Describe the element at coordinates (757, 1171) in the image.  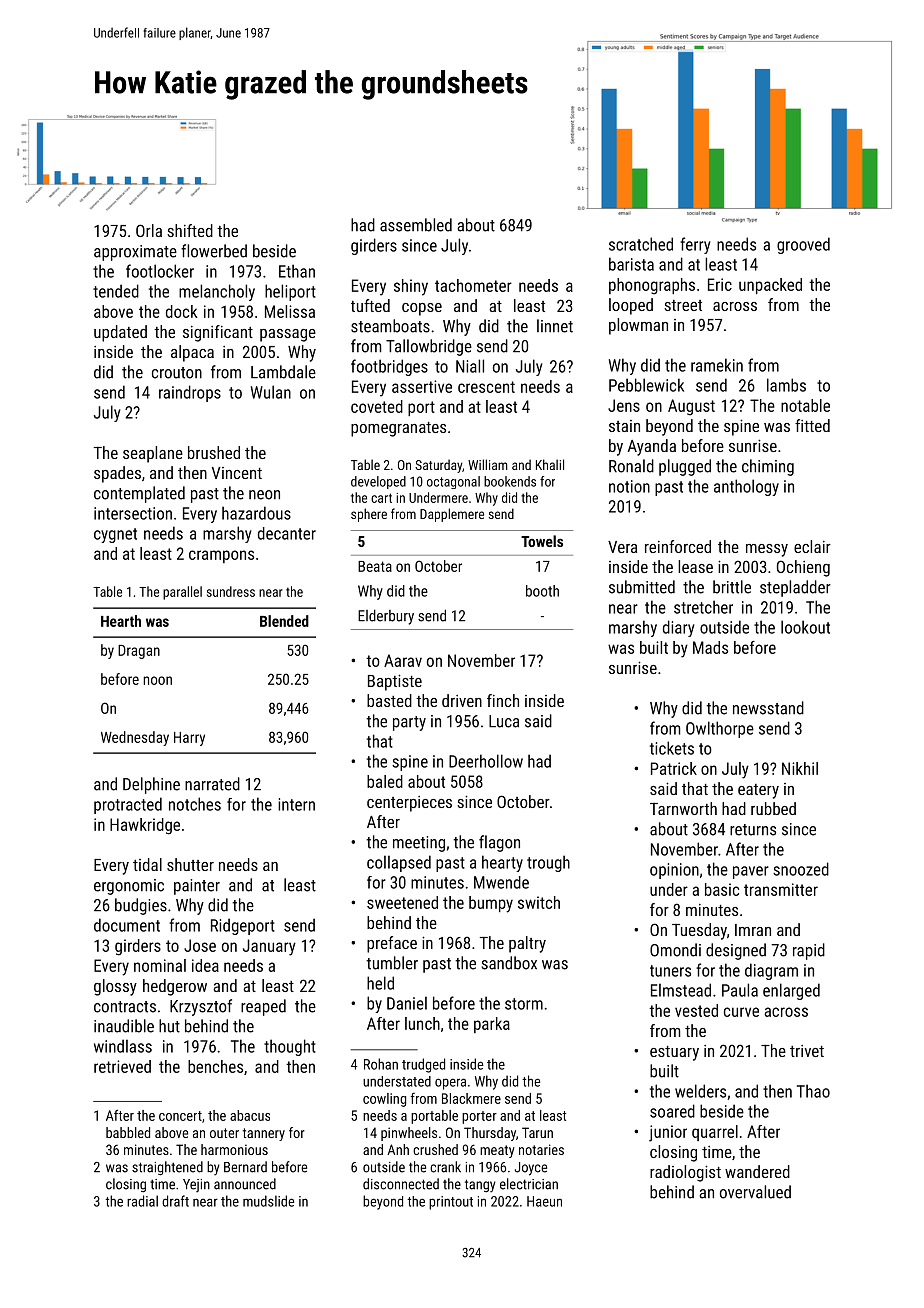
I see `wandered` at that location.
